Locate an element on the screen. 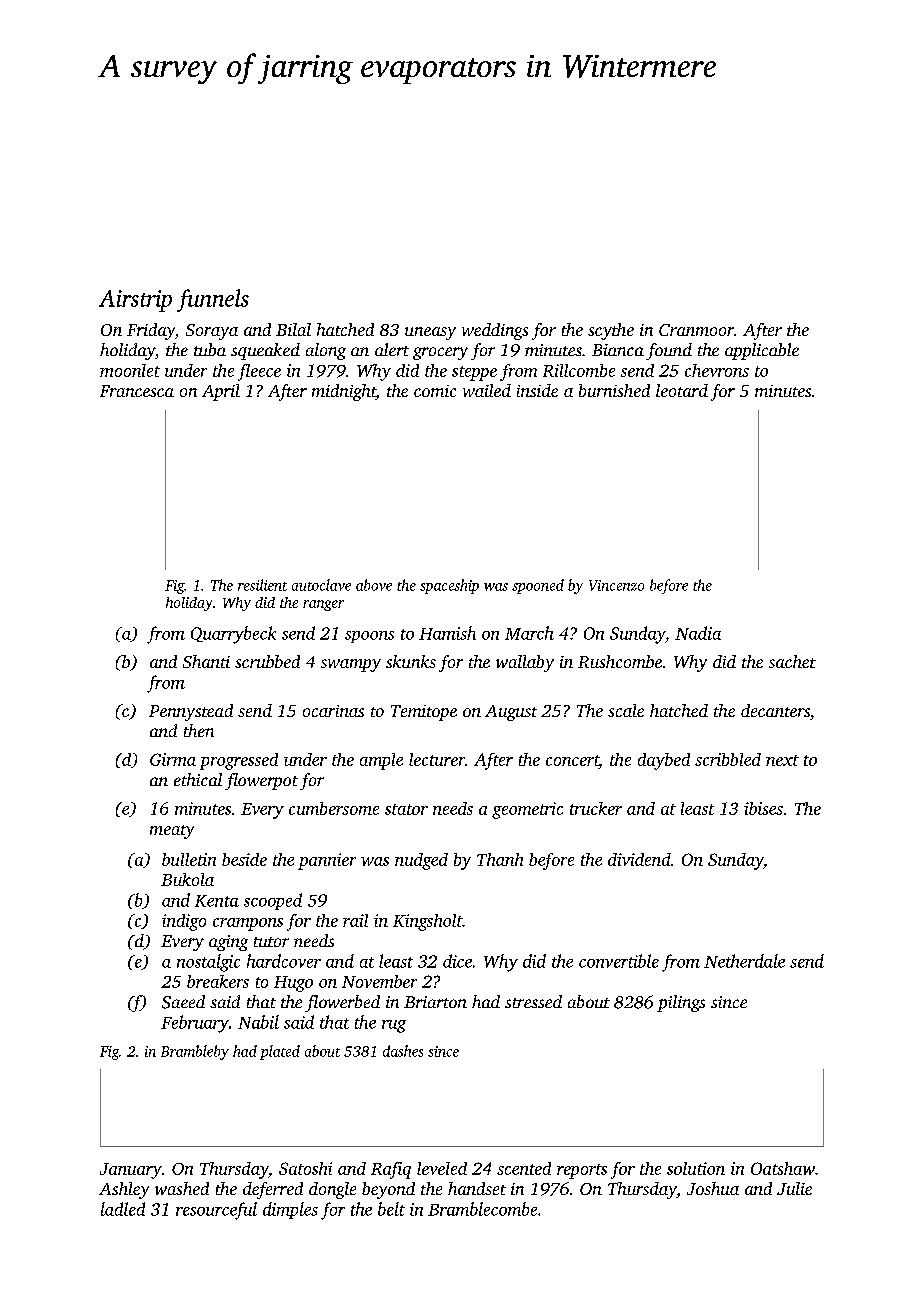  stressed is located at coordinates (533, 1001).
